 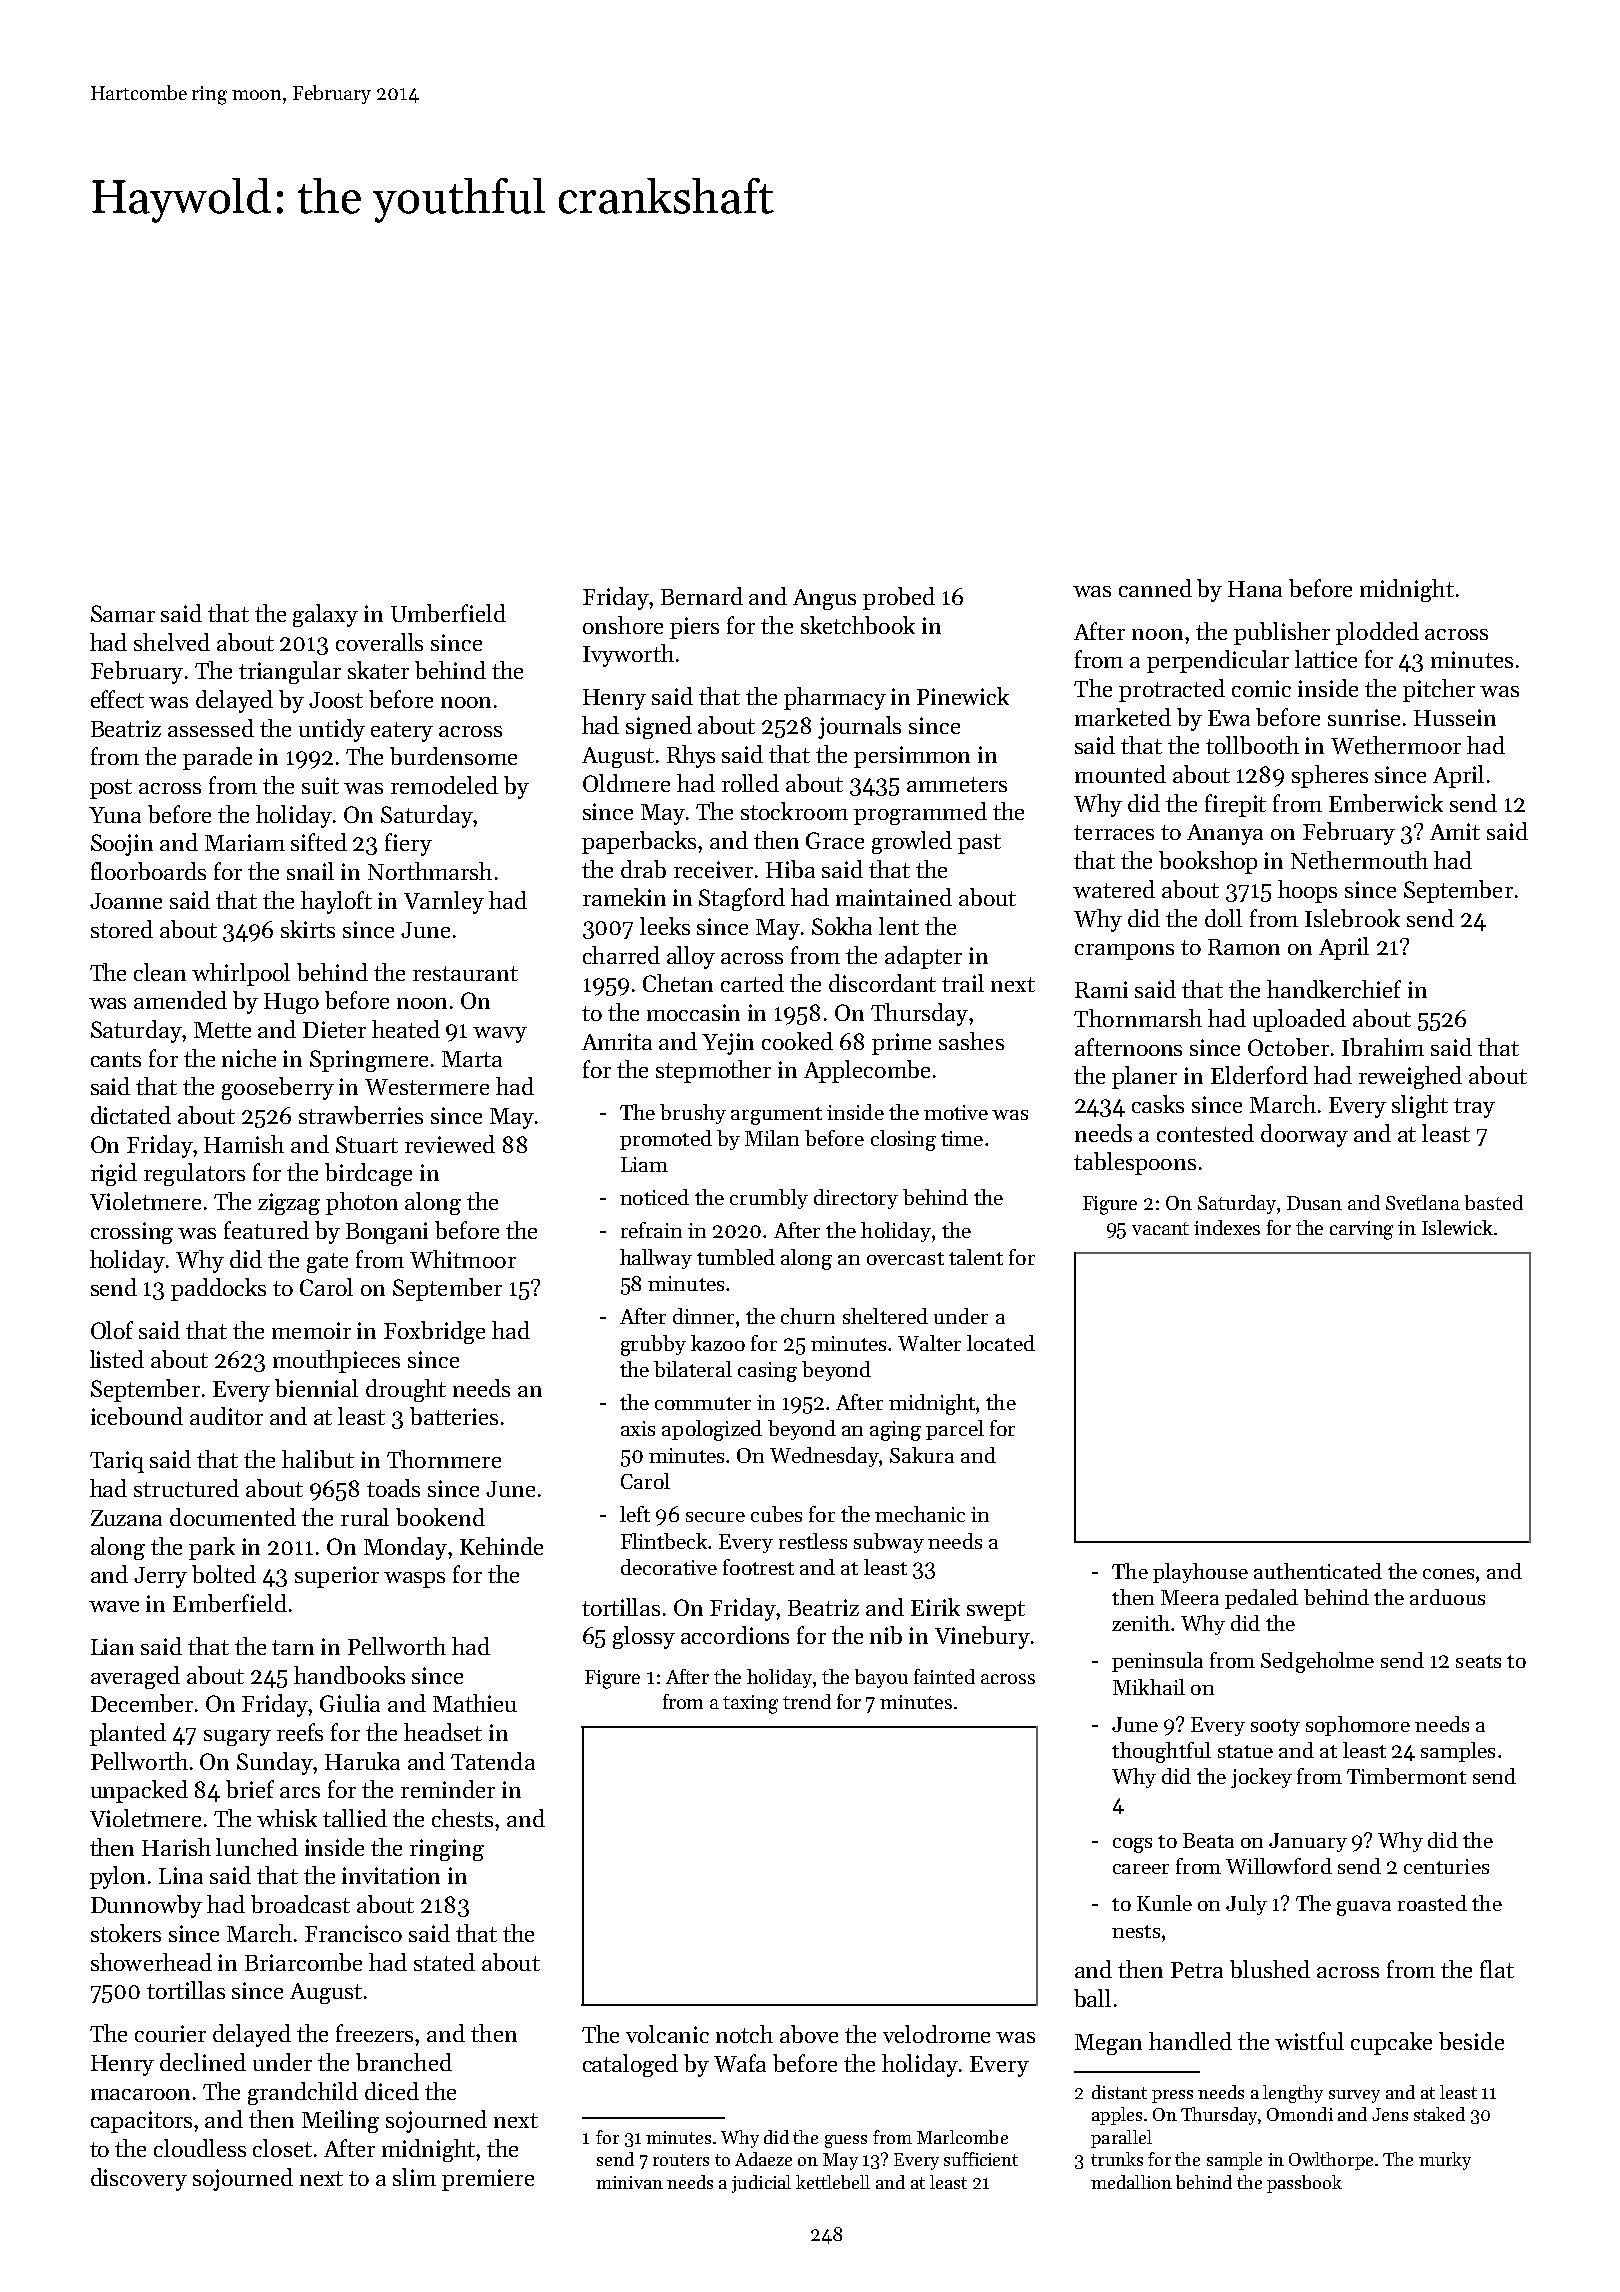 I want to click on kettlebell, so click(x=833, y=2182).
